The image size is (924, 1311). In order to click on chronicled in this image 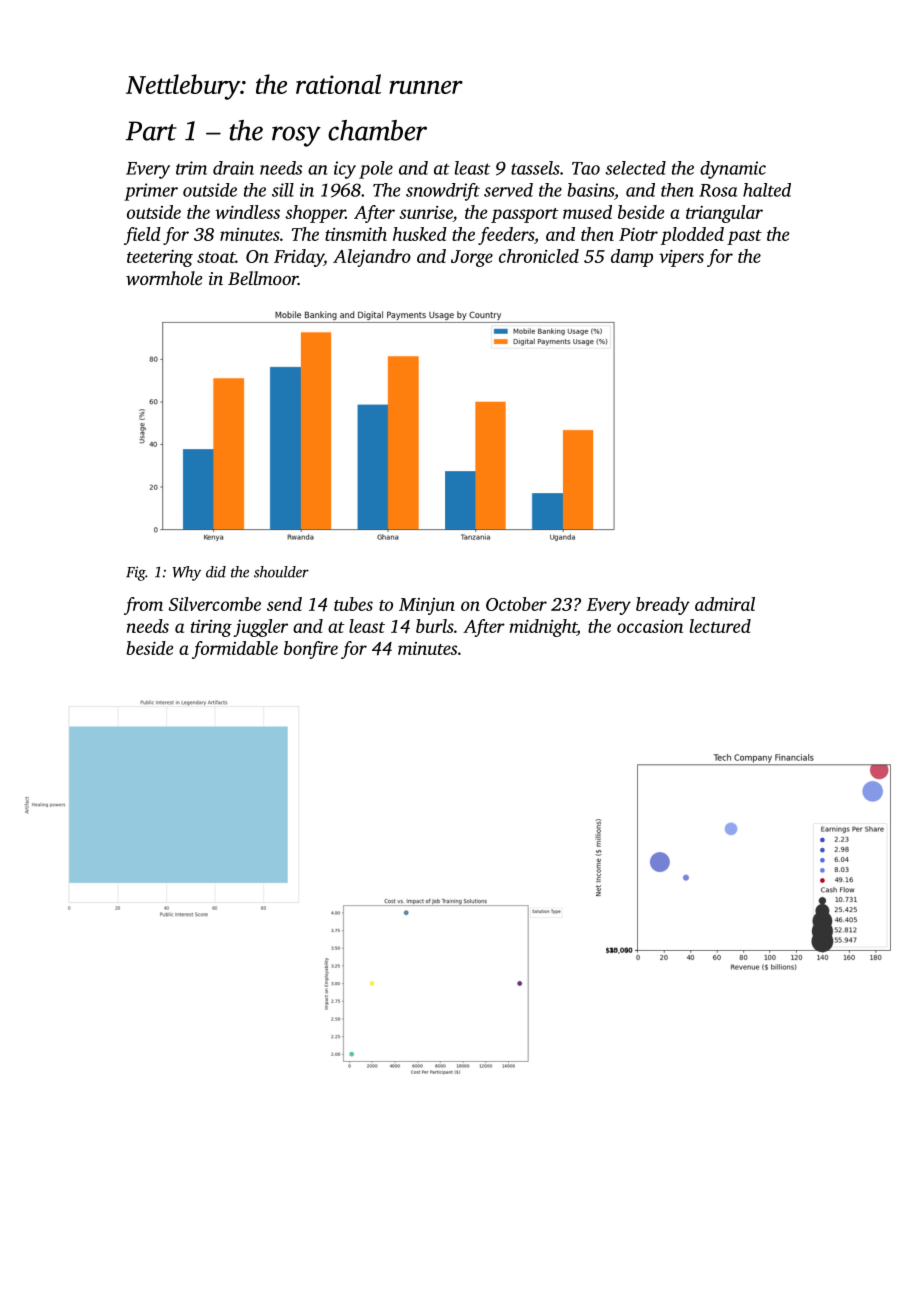, I will do `click(539, 256)`.
